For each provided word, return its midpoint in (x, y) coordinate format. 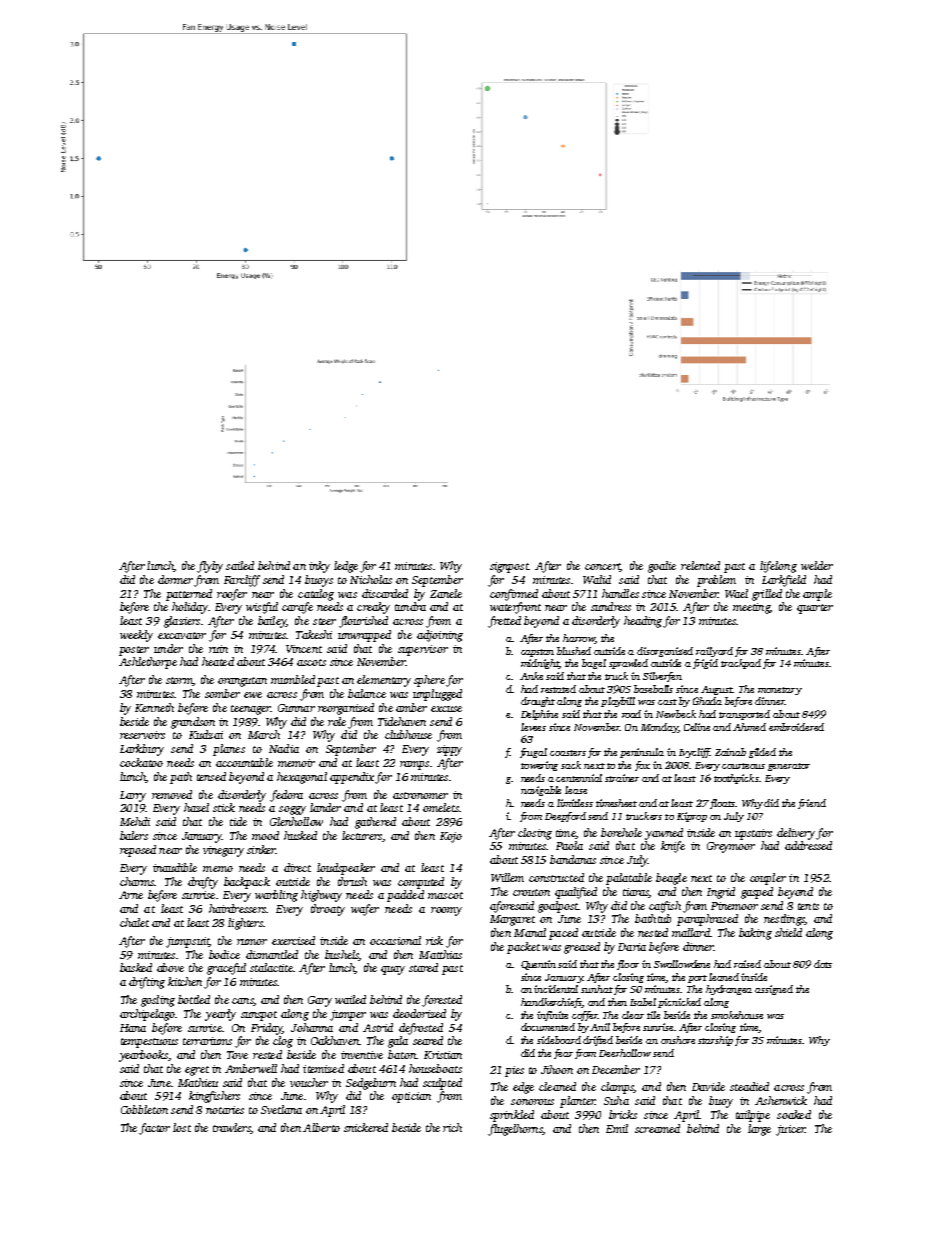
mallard (691, 932)
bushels (342, 955)
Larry (133, 796)
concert (602, 567)
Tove (237, 1055)
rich (452, 1127)
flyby (210, 567)
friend (812, 804)
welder (817, 565)
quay (393, 970)
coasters (568, 753)
